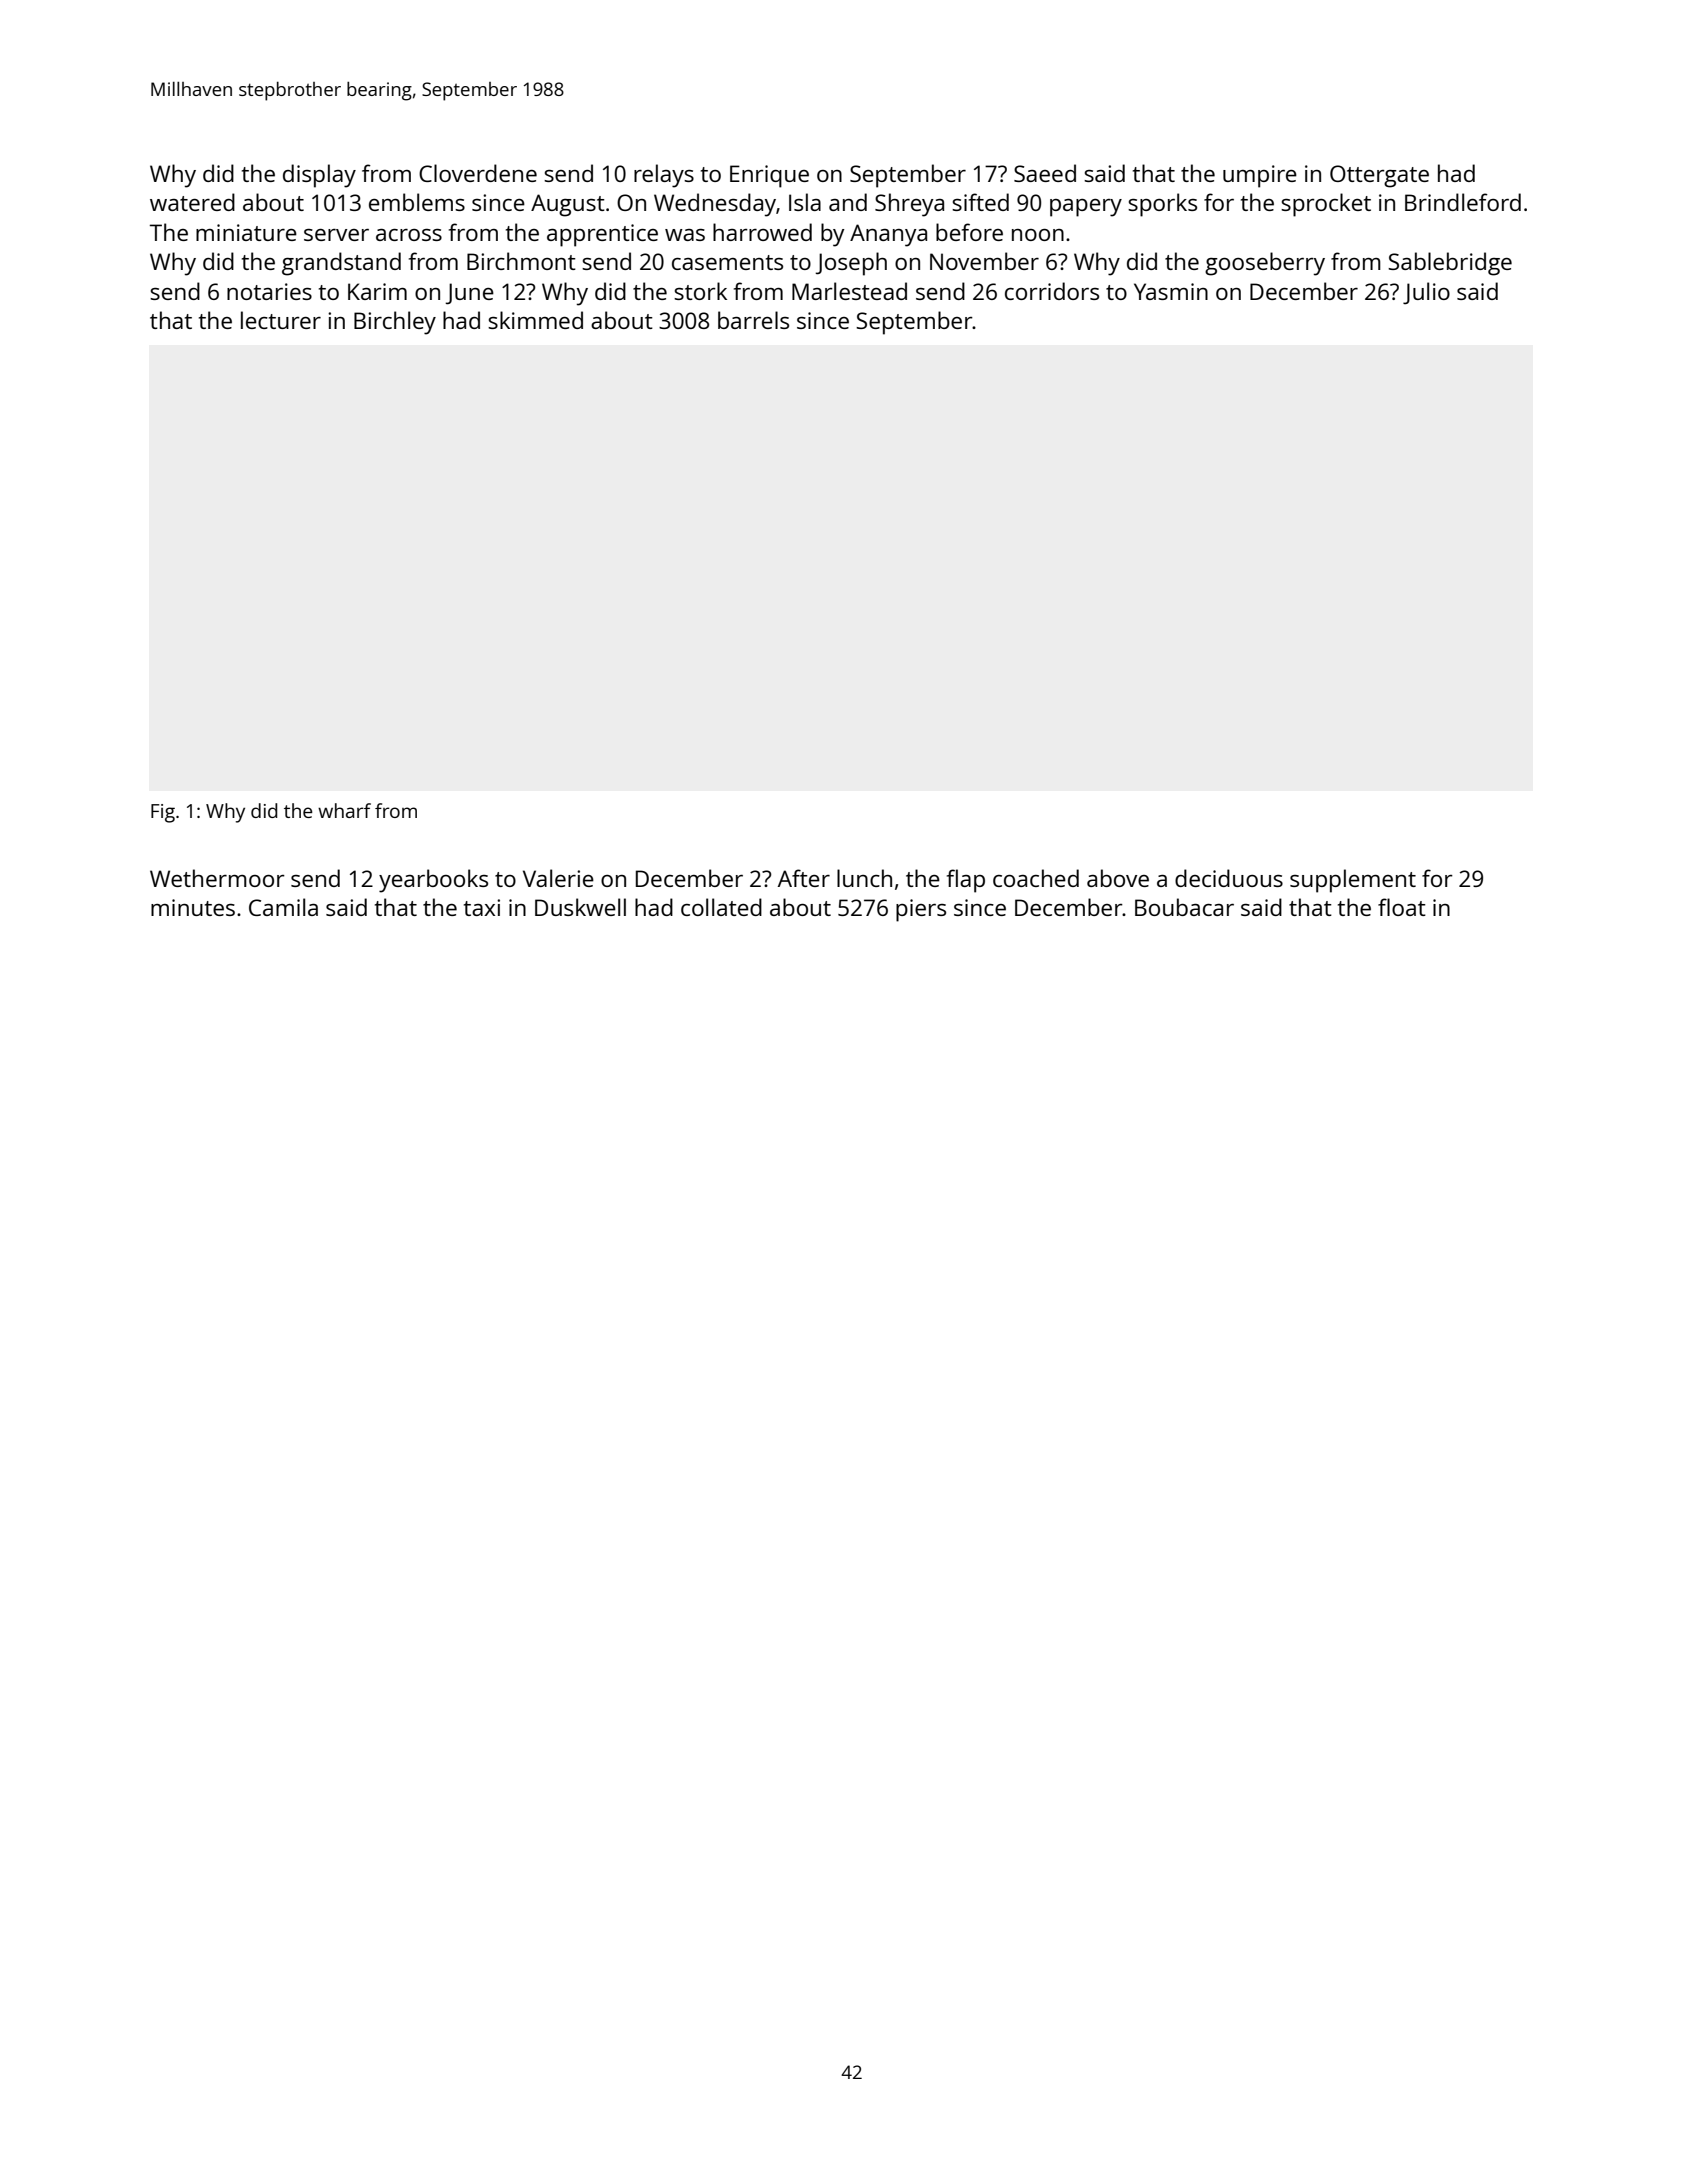 Image resolution: width=1683 pixels, height=2178 pixels. I want to click on piers, so click(921, 910).
